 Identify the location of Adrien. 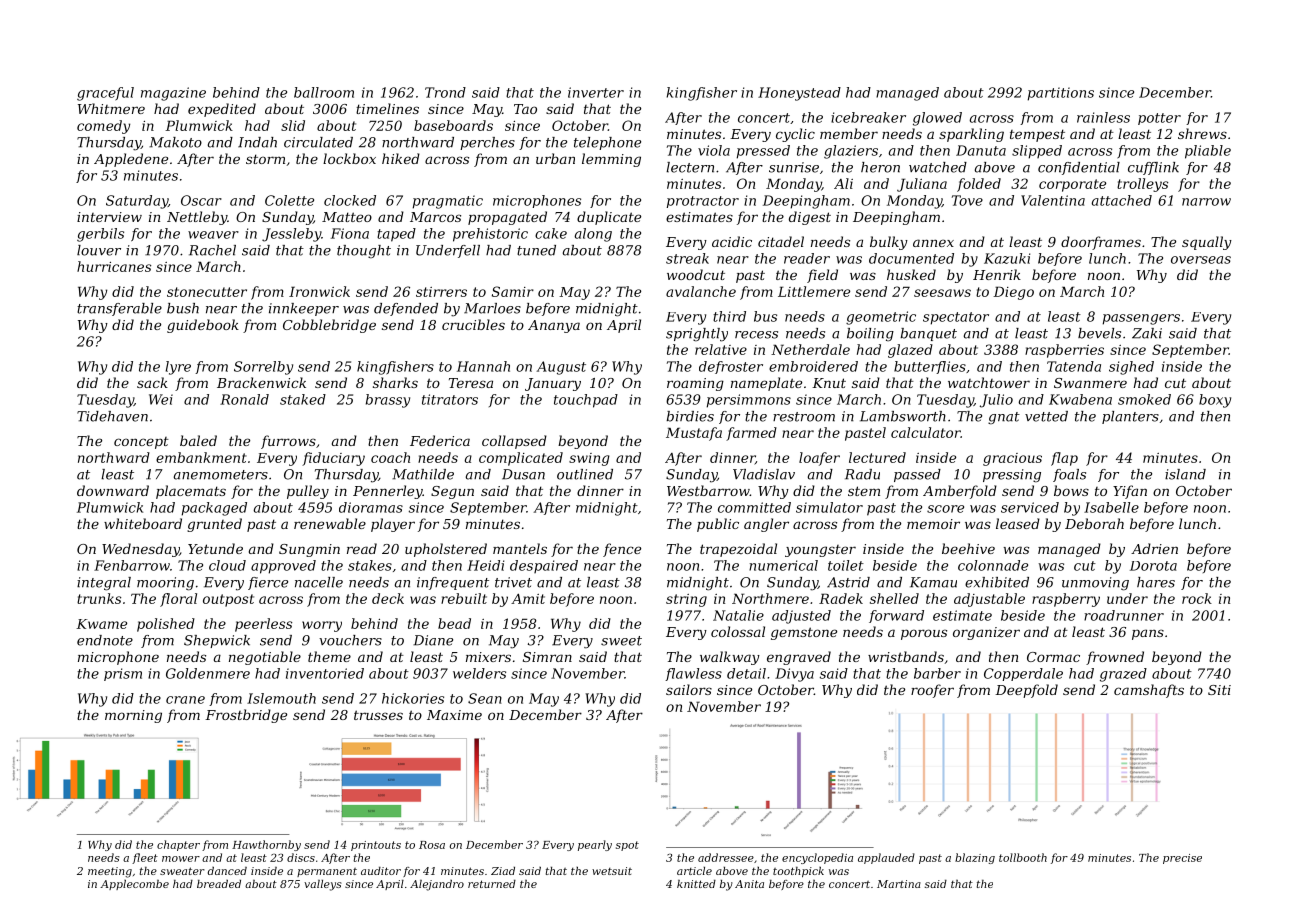
(1154, 548).
